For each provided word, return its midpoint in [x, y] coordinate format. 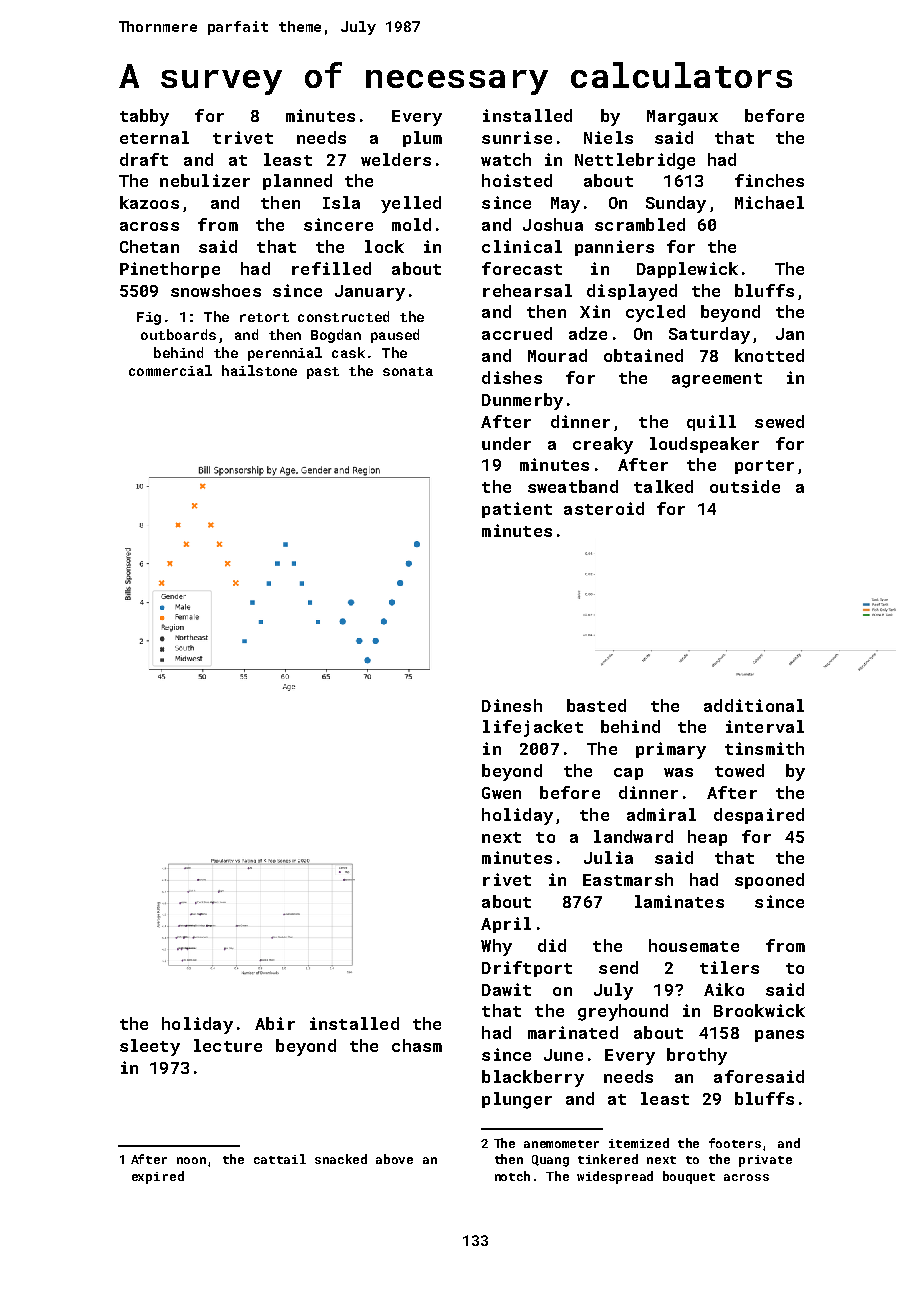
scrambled [640, 224]
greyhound [623, 1012]
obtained [643, 355]
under [506, 443]
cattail [280, 1159]
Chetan [149, 246]
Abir [275, 1023]
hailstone [259, 370]
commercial [170, 370]
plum [422, 139]
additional [754, 705]
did [552, 945]
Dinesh [512, 705]
